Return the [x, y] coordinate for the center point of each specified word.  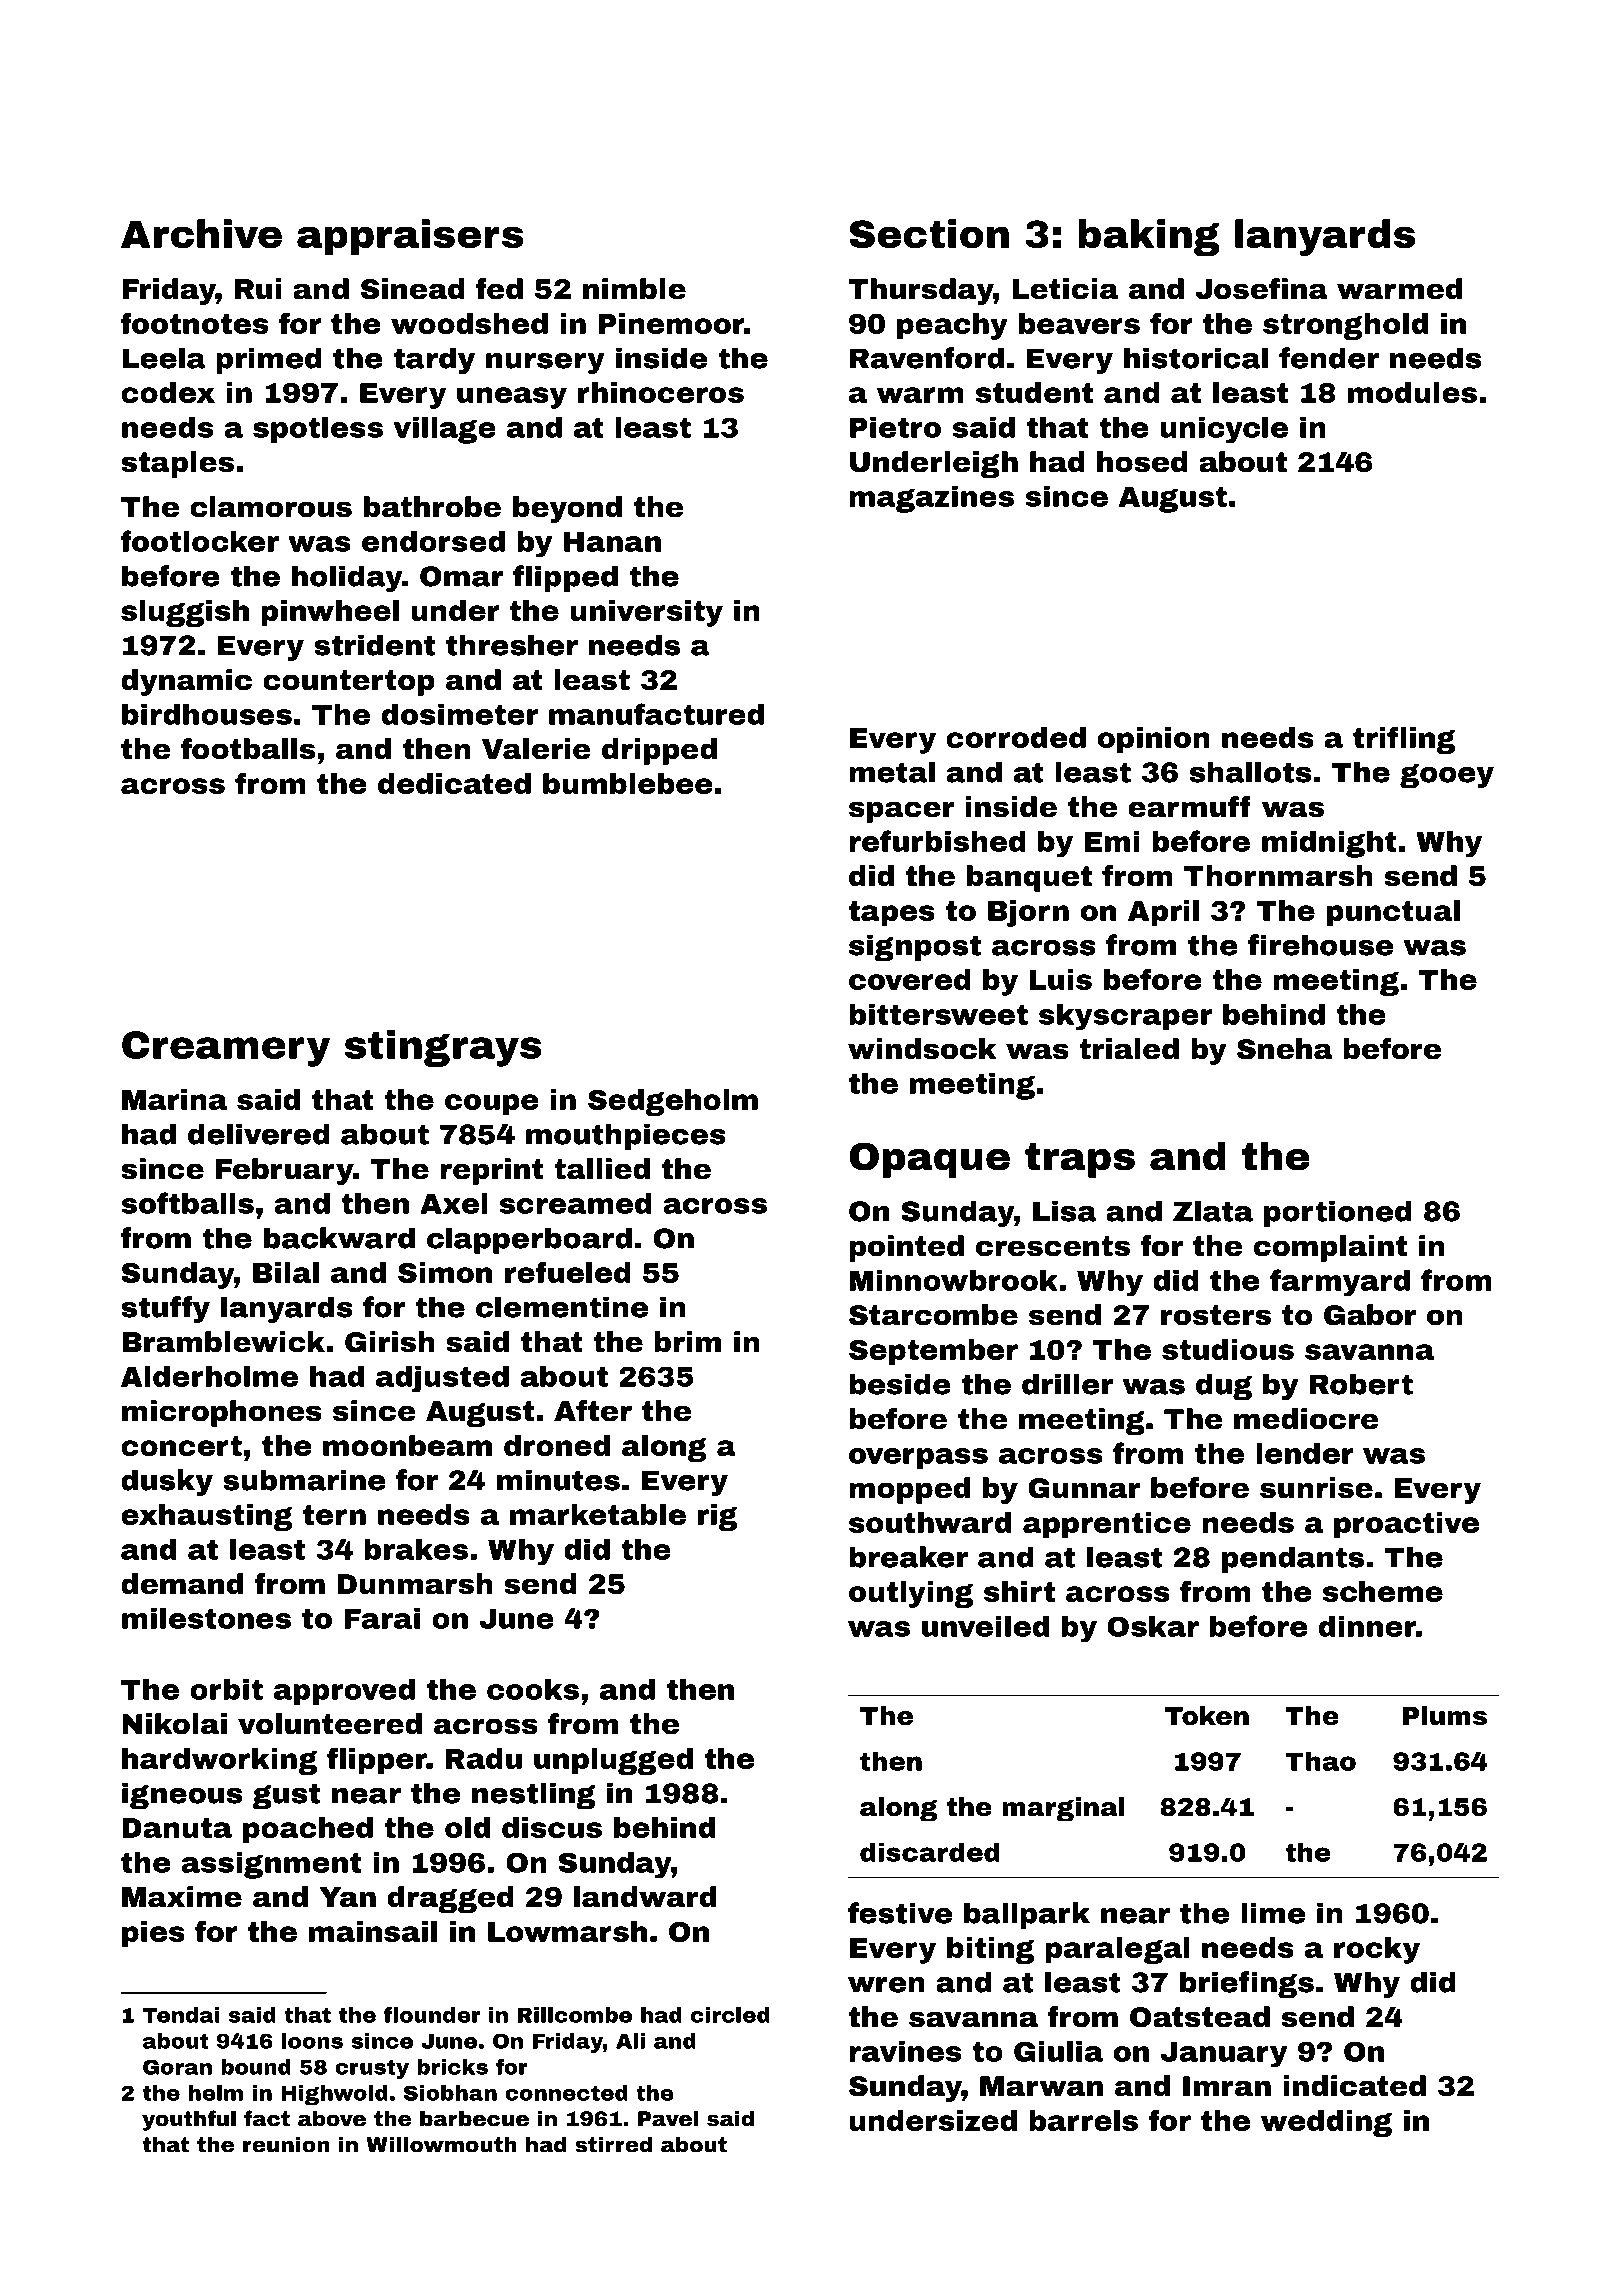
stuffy [165, 1309]
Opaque [930, 1160]
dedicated [454, 783]
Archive [201, 233]
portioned [1338, 1213]
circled [730, 2015]
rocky [1377, 1950]
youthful [189, 2120]
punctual [1393, 913]
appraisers [410, 237]
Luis [1060, 979]
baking [1149, 237]
